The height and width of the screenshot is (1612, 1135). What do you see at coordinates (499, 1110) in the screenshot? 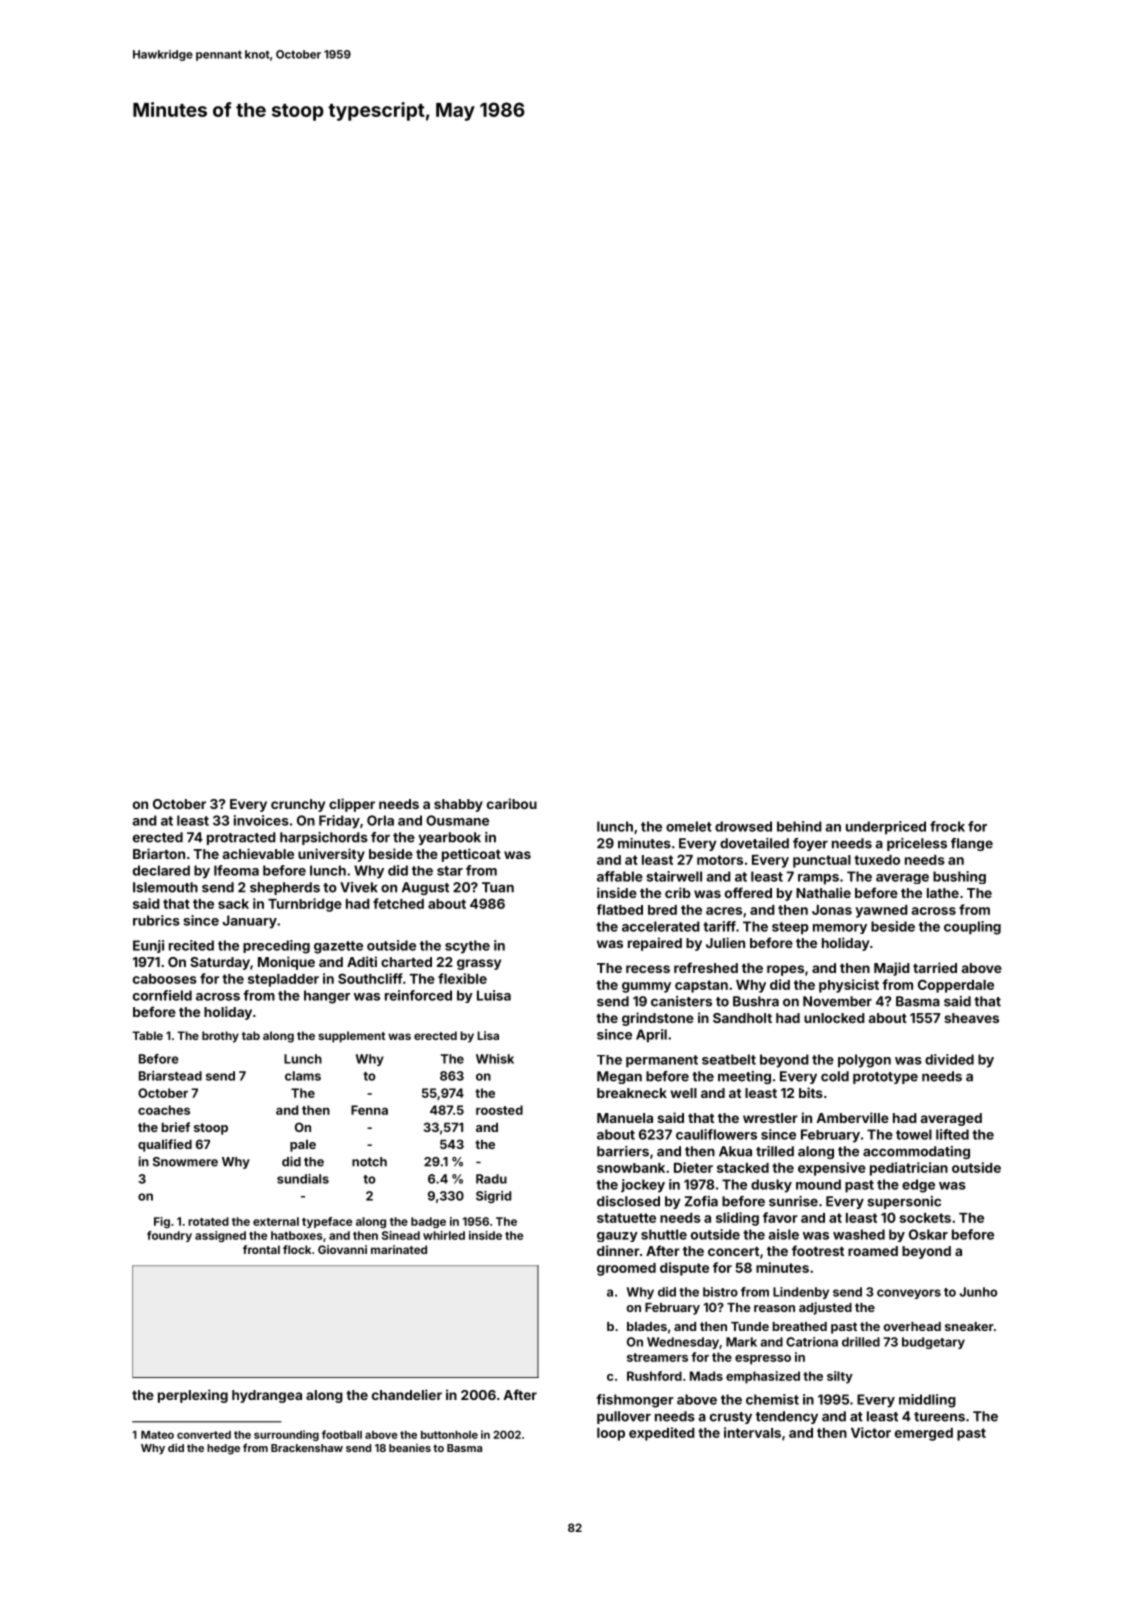
I see `roosted` at bounding box center [499, 1110].
